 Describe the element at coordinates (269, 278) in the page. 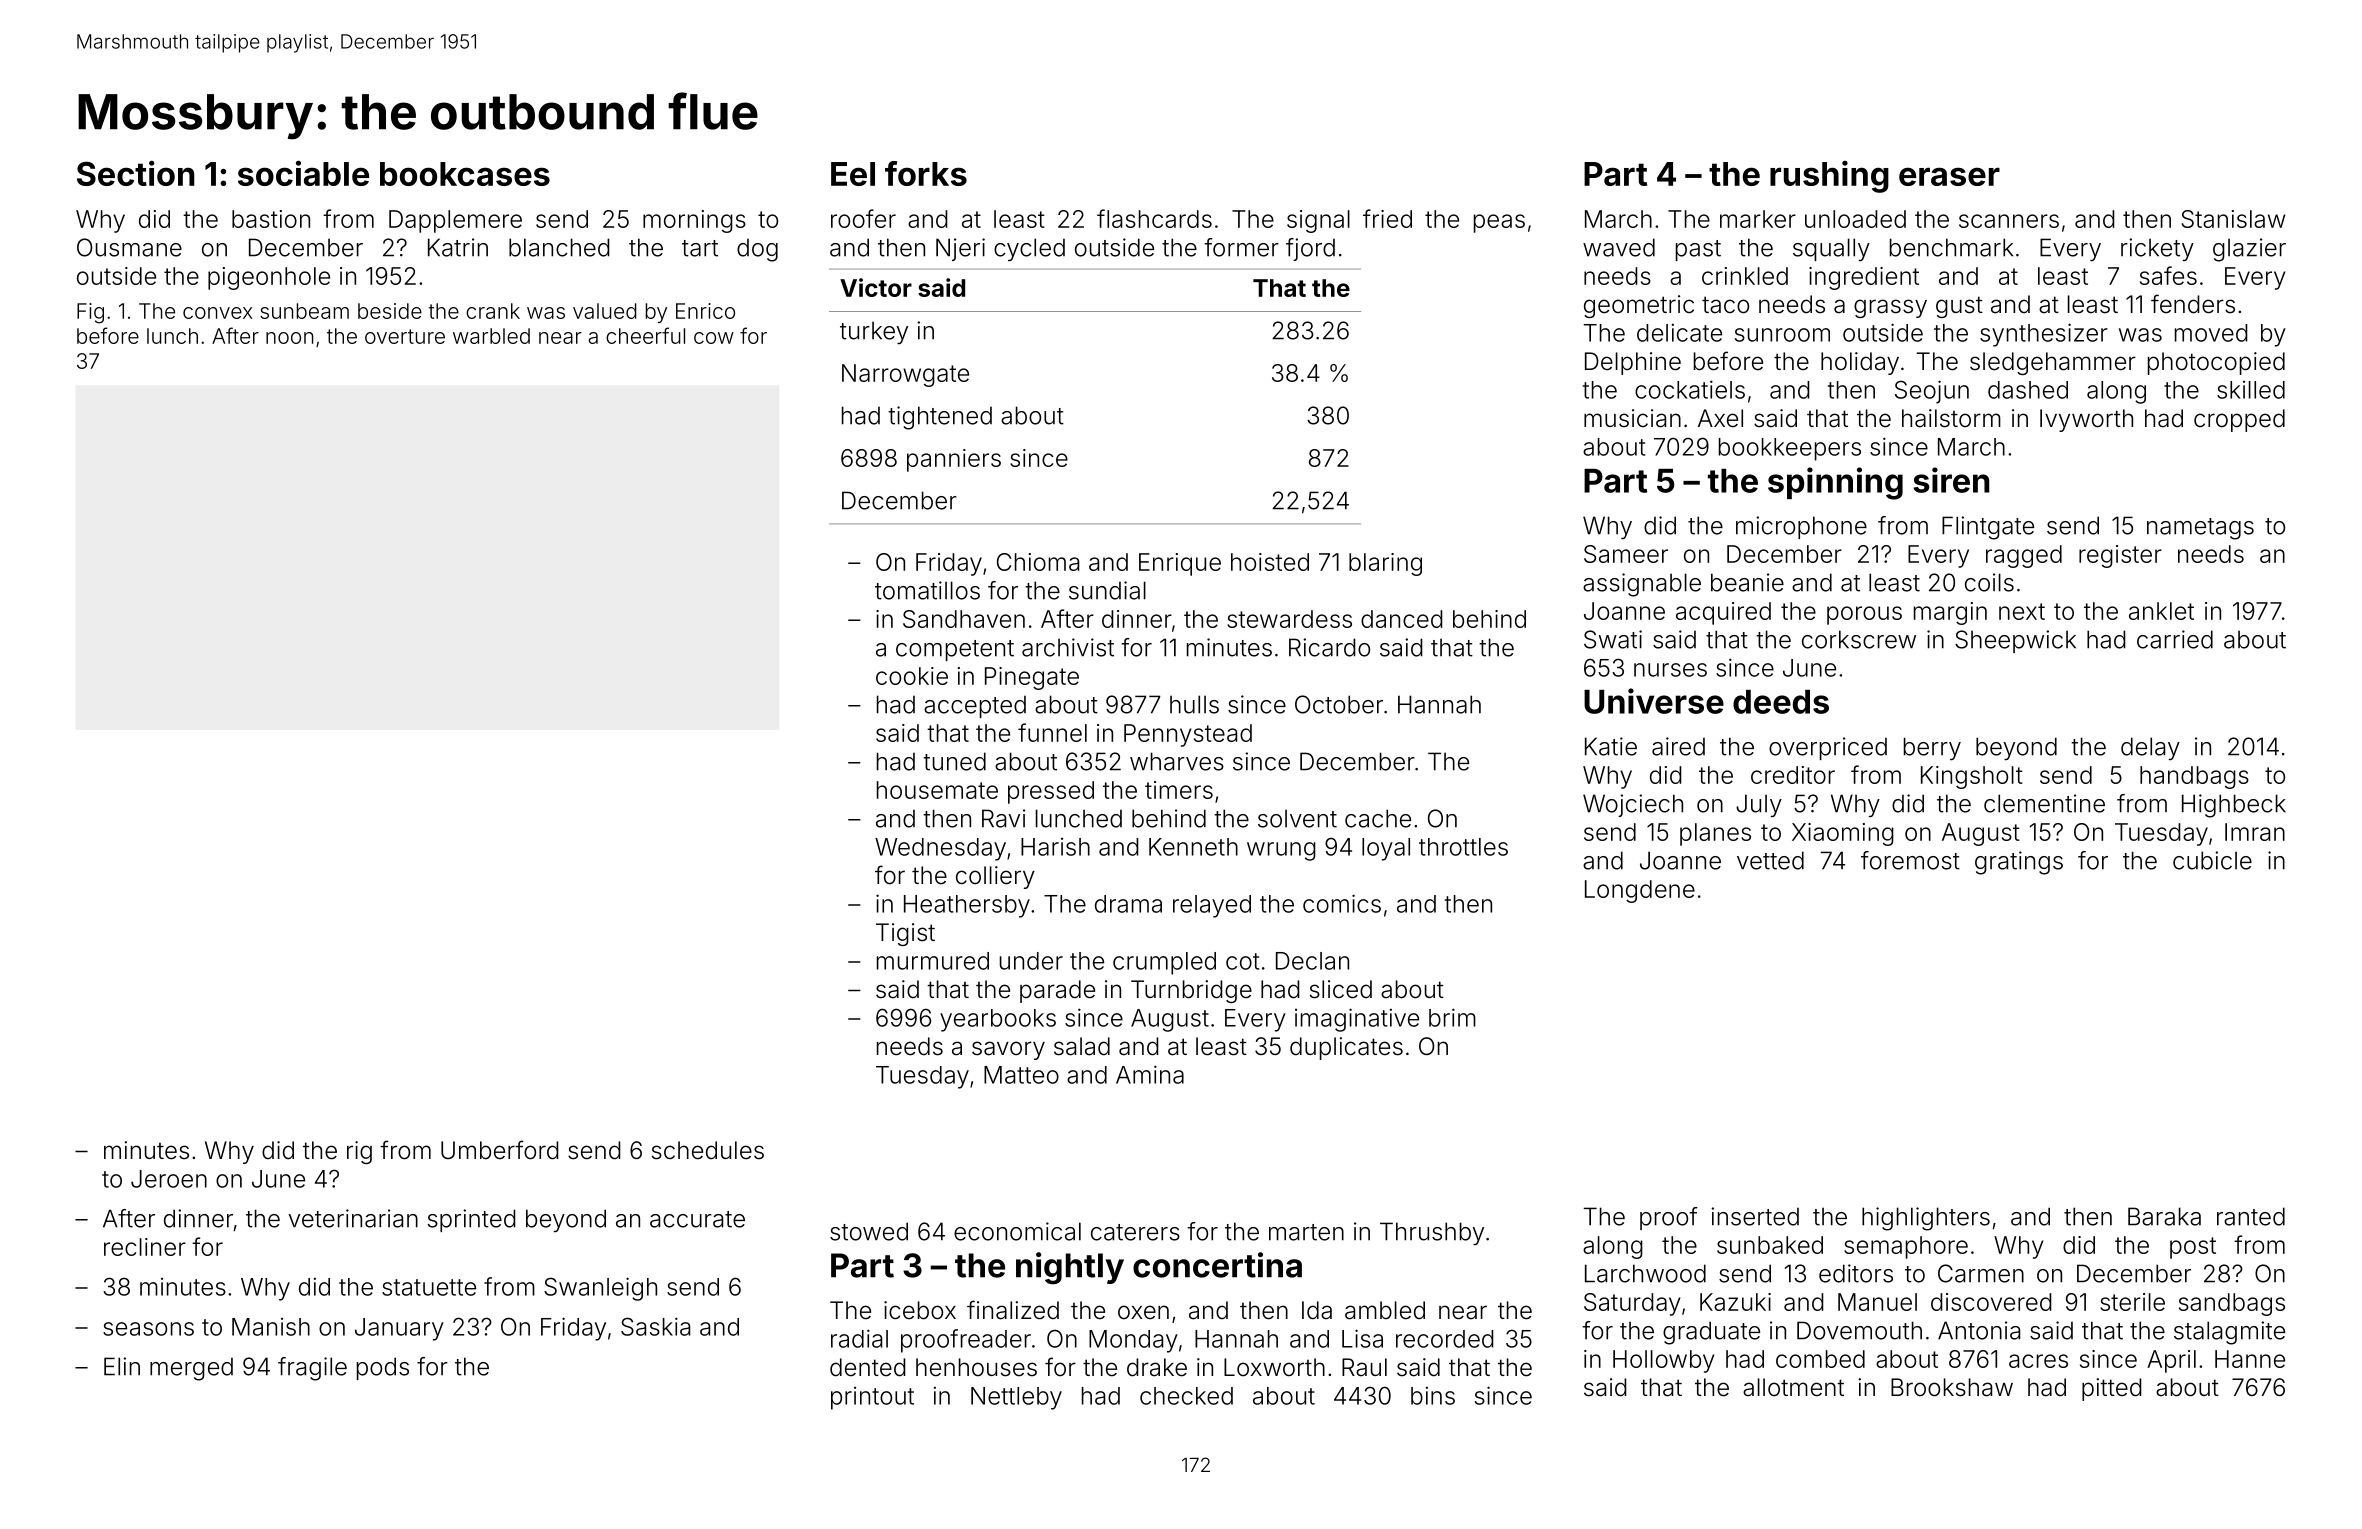

I see `pigeonhole` at that location.
